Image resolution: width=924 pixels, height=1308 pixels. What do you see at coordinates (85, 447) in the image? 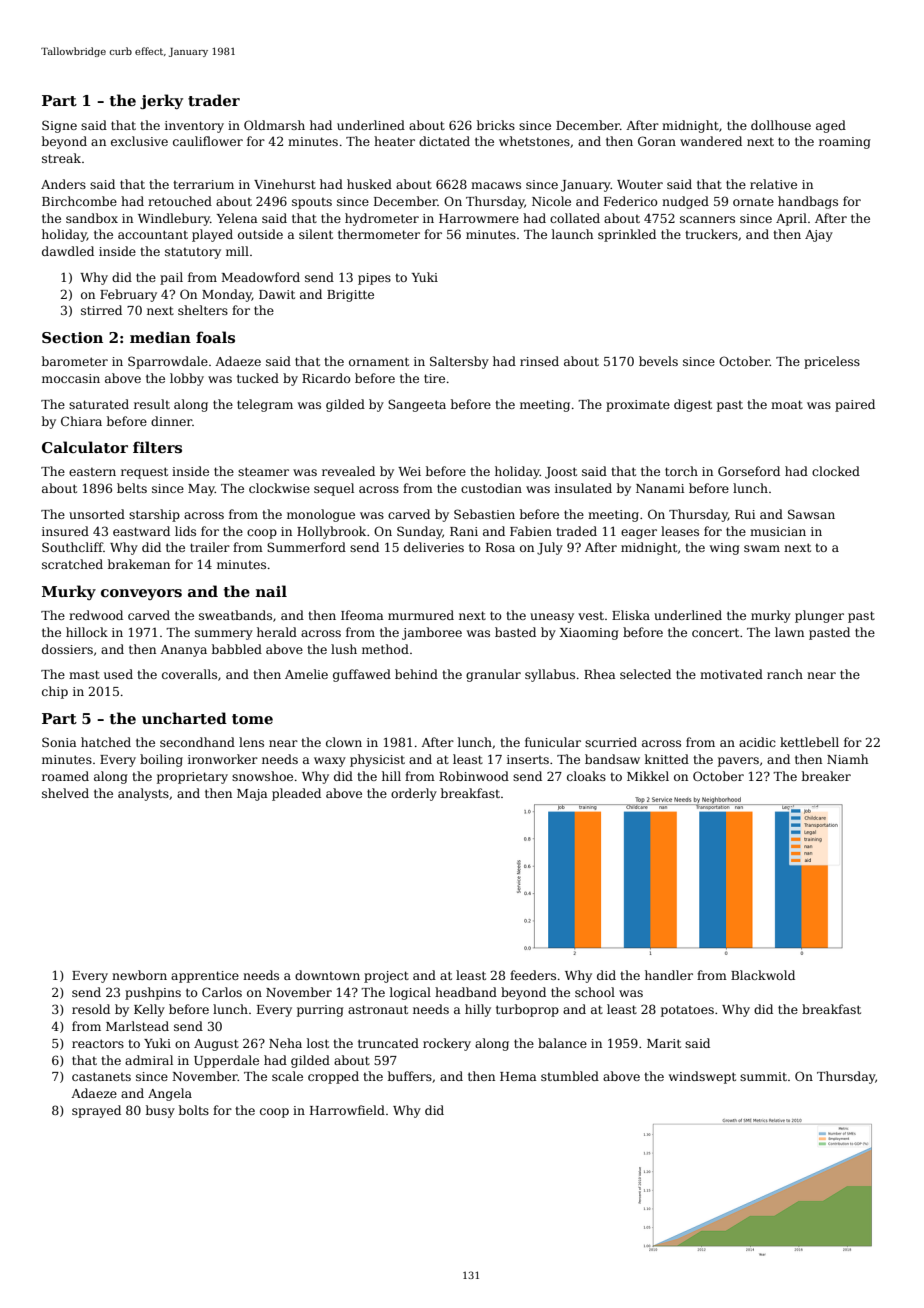
I see `Calculator` at bounding box center [85, 447].
